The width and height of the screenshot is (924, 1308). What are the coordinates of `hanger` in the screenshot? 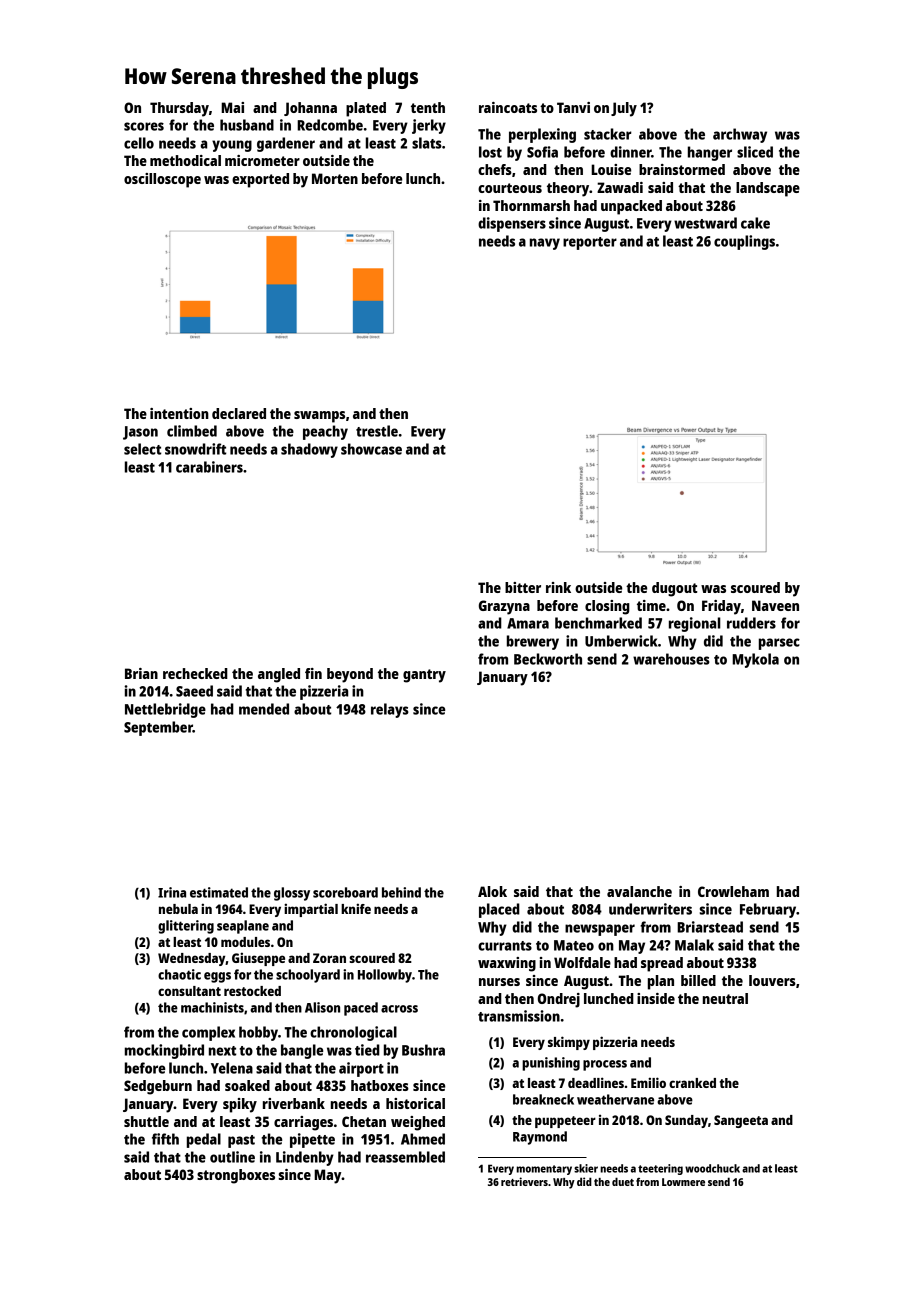 It's located at (710, 153).
